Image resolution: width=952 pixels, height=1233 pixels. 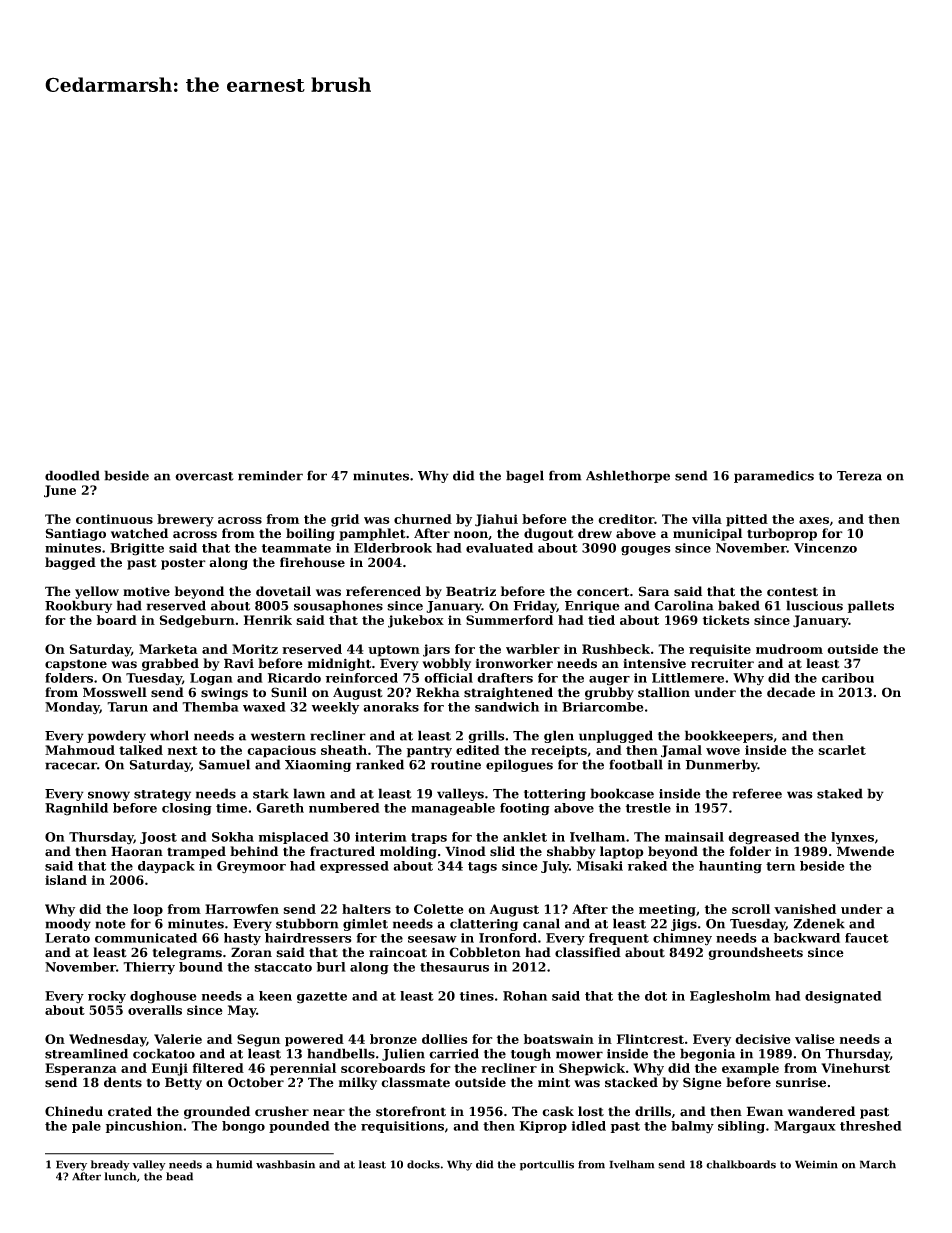 What do you see at coordinates (774, 476) in the page?
I see `paramedics` at bounding box center [774, 476].
